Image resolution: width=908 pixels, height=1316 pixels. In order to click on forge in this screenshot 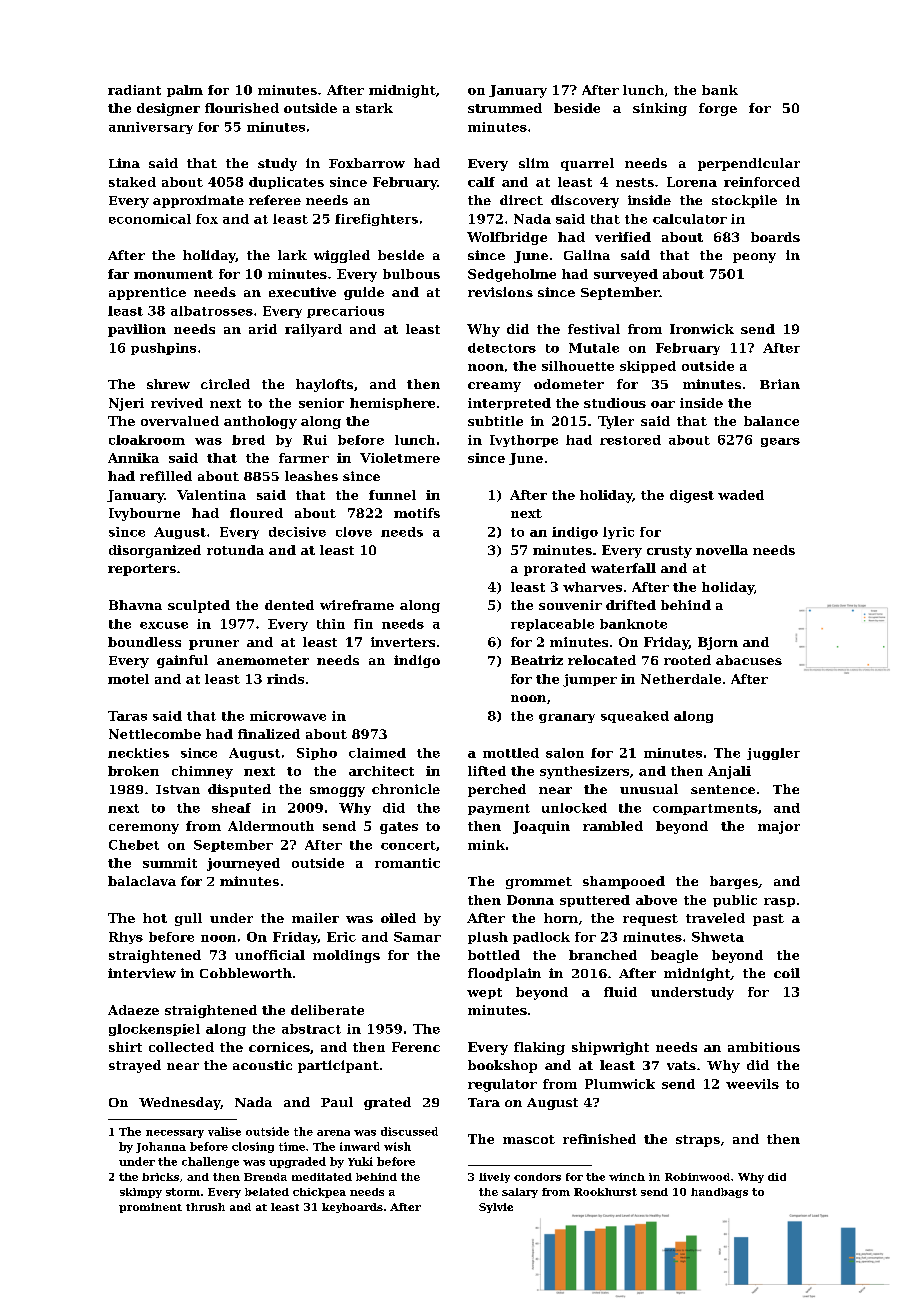, I will do `click(718, 109)`.
